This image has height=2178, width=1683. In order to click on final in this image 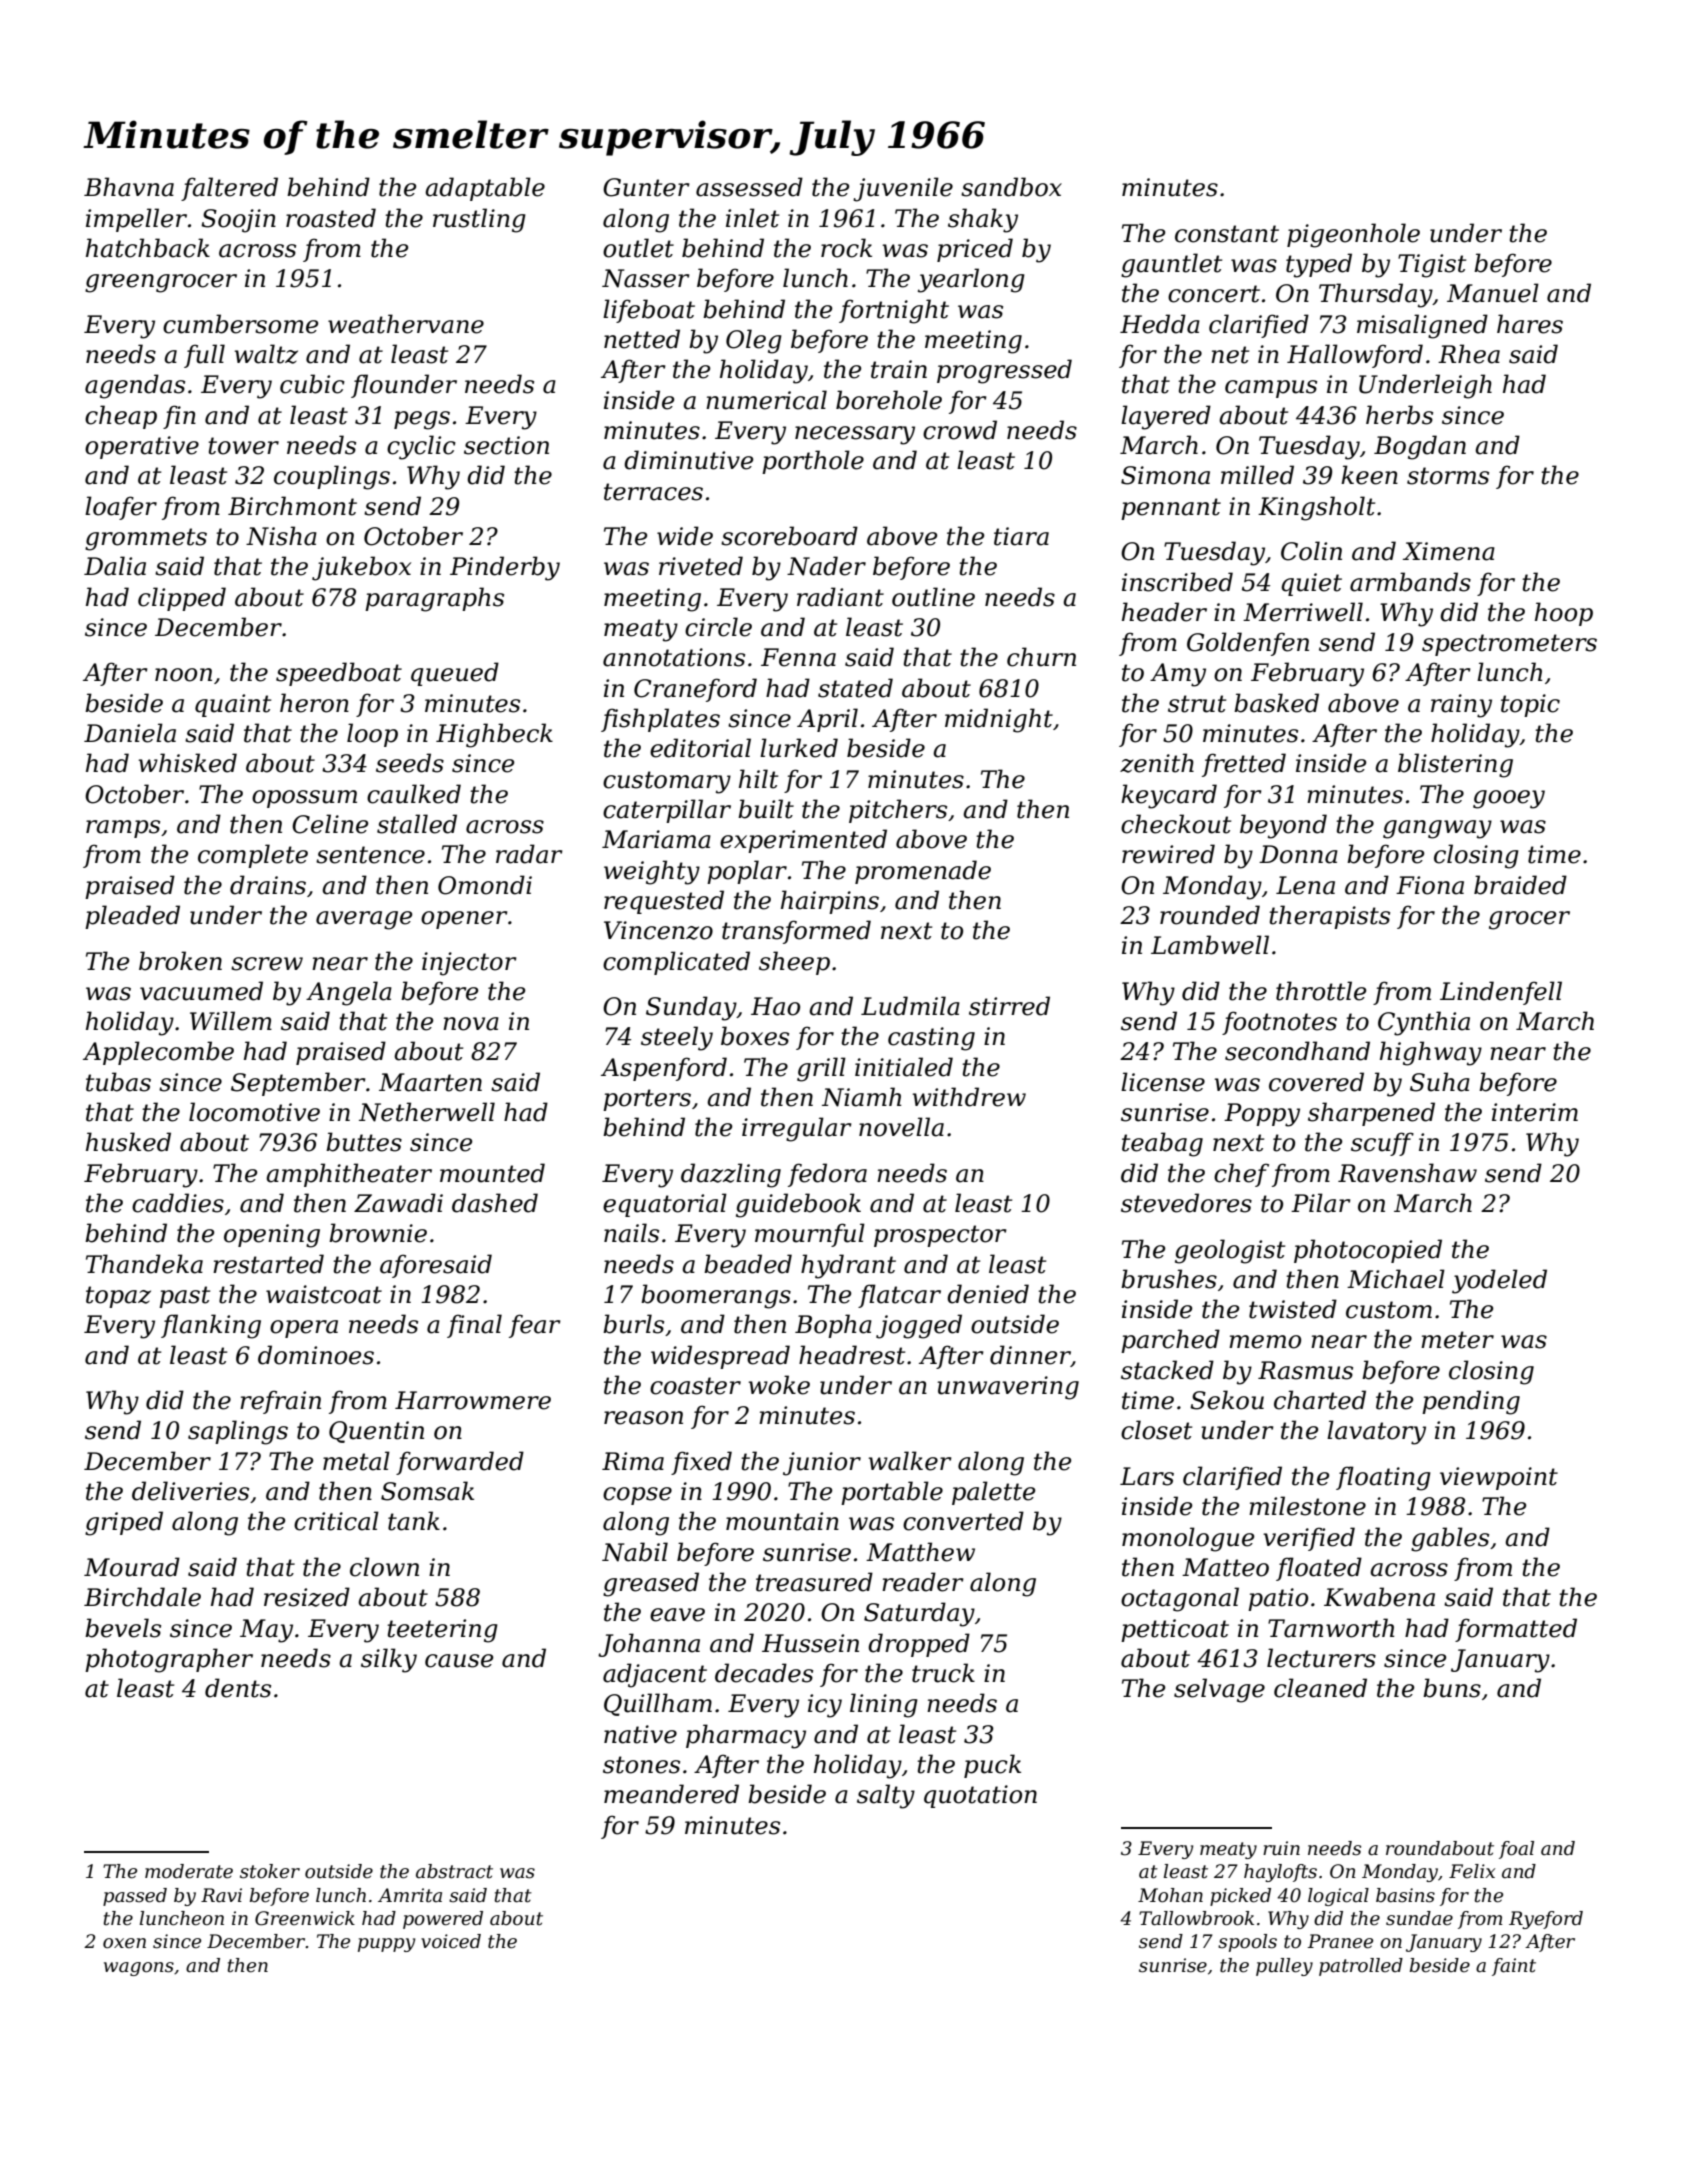, I will do `click(474, 1326)`.
